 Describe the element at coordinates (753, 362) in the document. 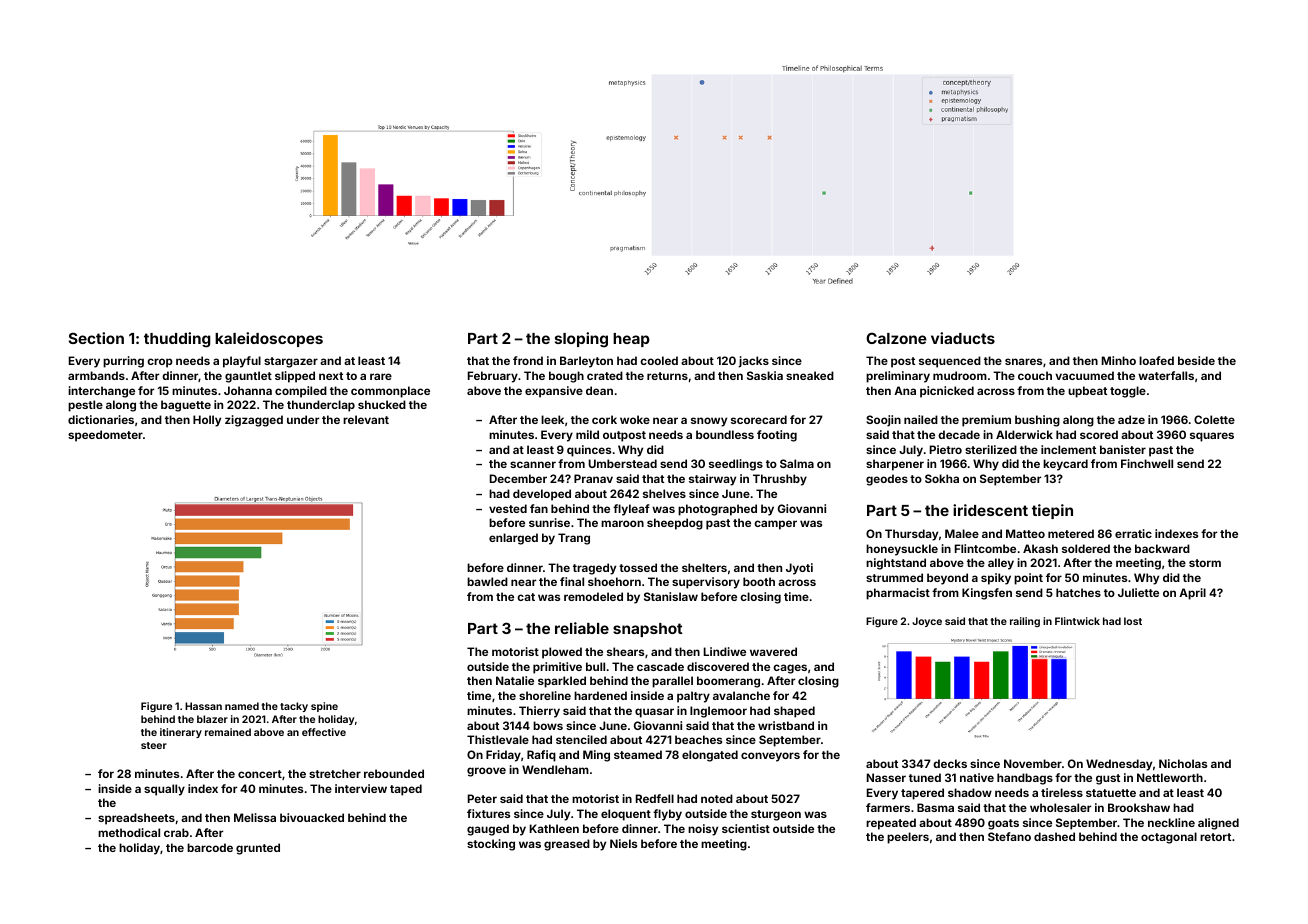

I see `jacks` at that location.
